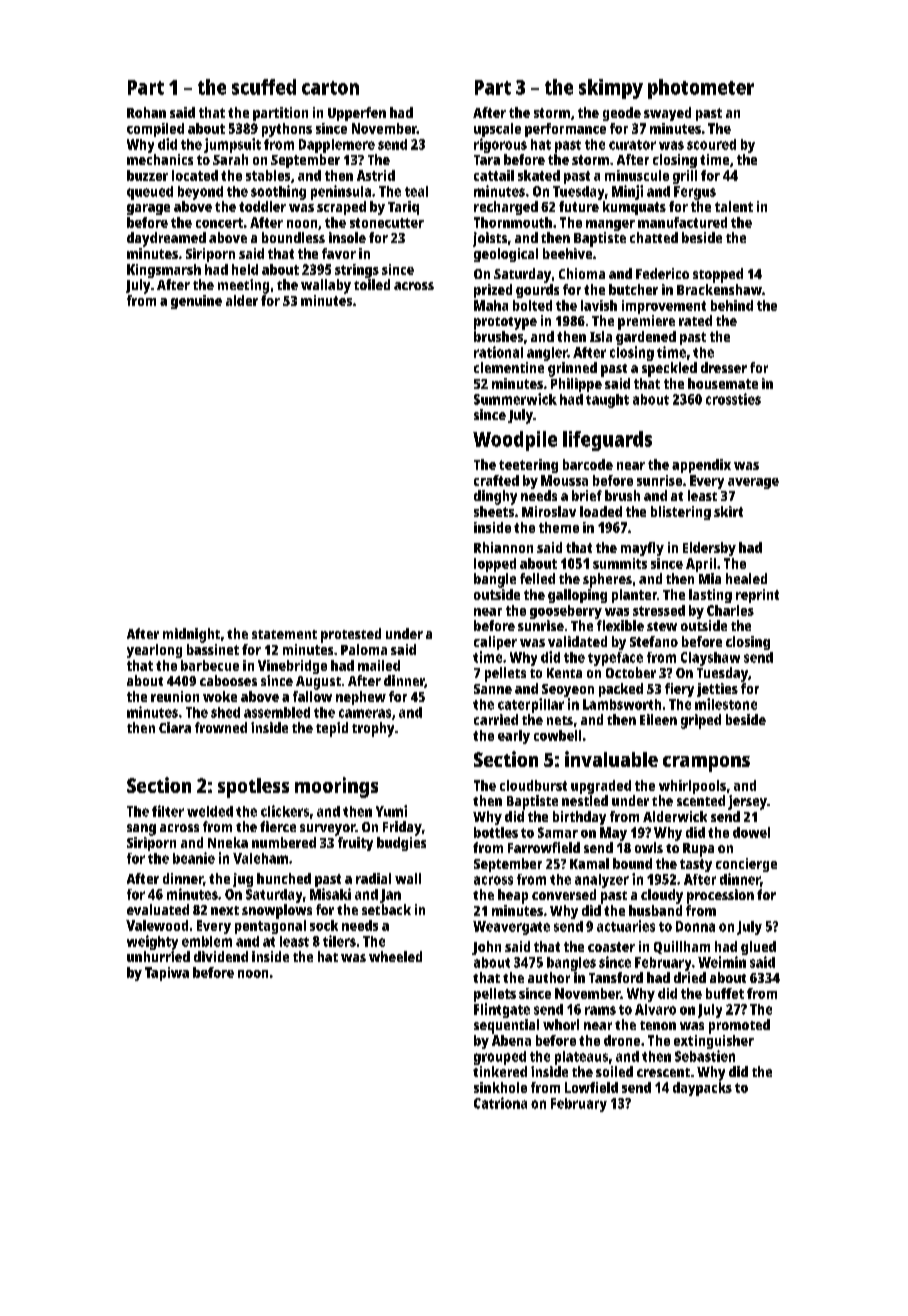  Describe the element at coordinates (213, 649) in the screenshot. I see `bassinet` at that location.
